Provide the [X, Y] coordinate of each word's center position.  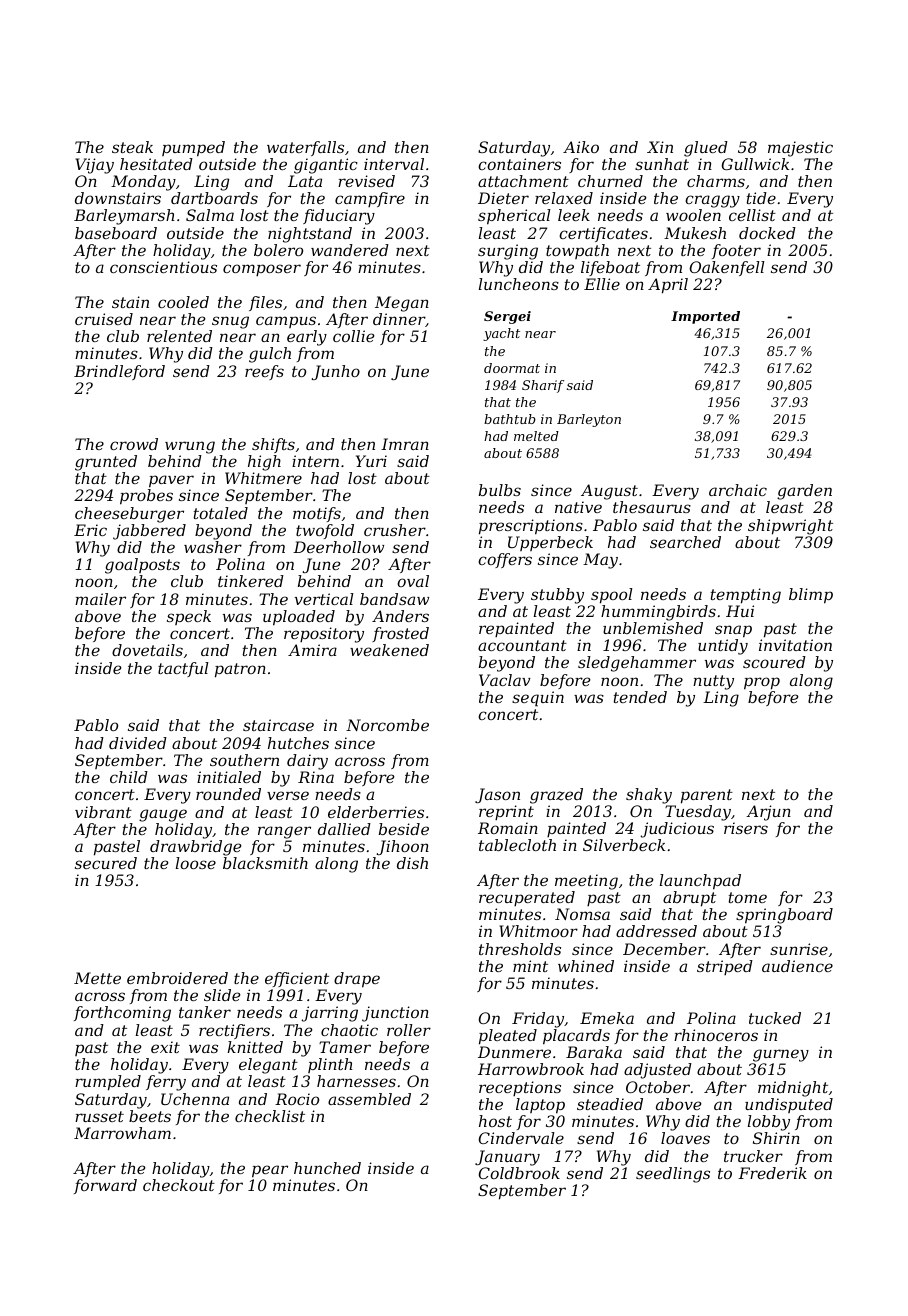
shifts [273, 445]
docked [767, 233]
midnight [793, 1089]
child [129, 777]
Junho [335, 372]
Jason [497, 795]
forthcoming [122, 1014]
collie [353, 336]
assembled [369, 1099]
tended [640, 697]
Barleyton [589, 420]
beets [150, 1116]
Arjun [768, 813]
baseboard [116, 233]
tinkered [251, 581]
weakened [389, 650]
